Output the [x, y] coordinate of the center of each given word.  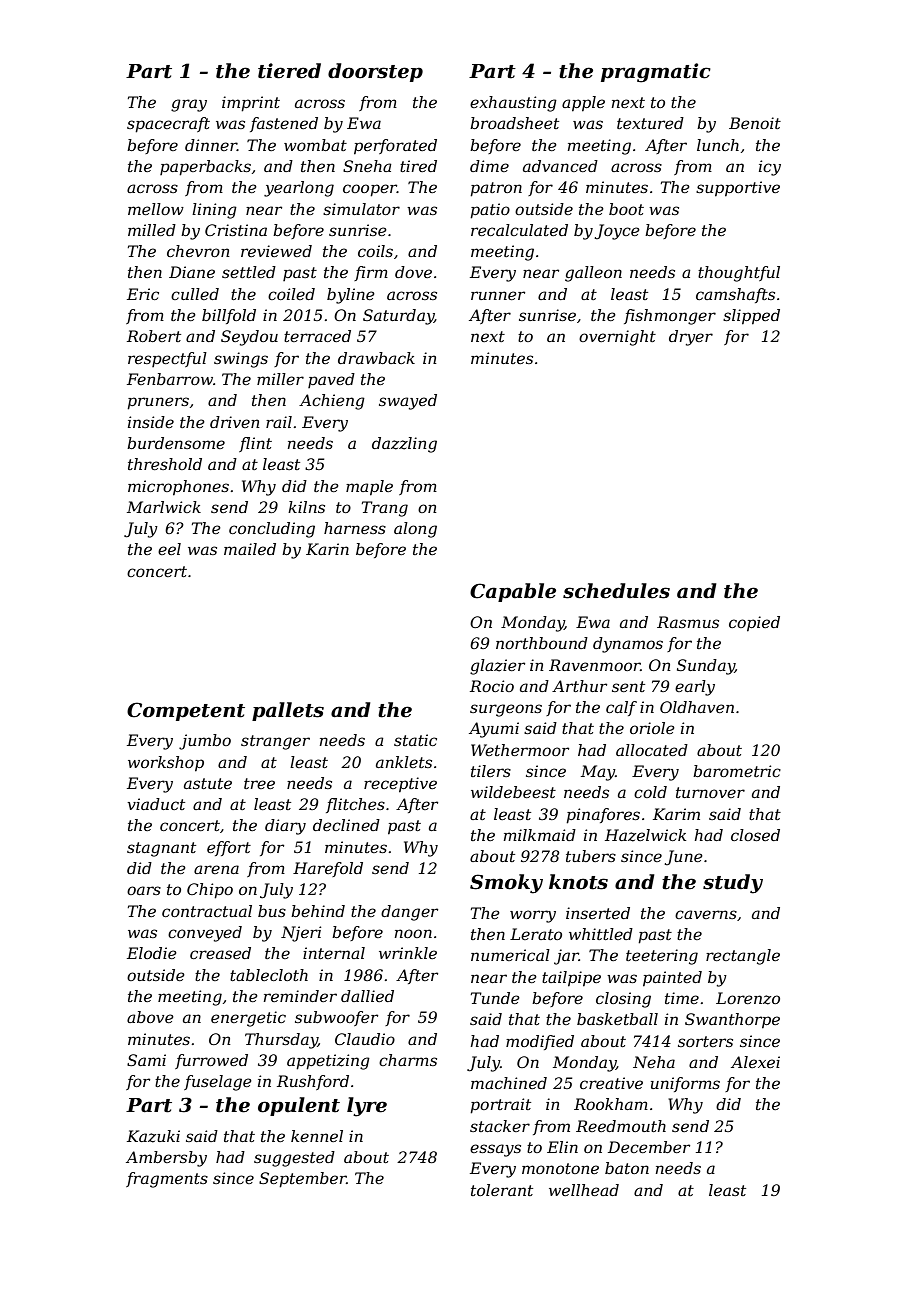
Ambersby [166, 1159]
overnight [617, 338]
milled [152, 230]
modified [540, 1042]
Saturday [398, 317]
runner [498, 295]
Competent [186, 711]
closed [755, 835]
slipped [751, 317]
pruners [158, 403]
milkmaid [540, 835]
